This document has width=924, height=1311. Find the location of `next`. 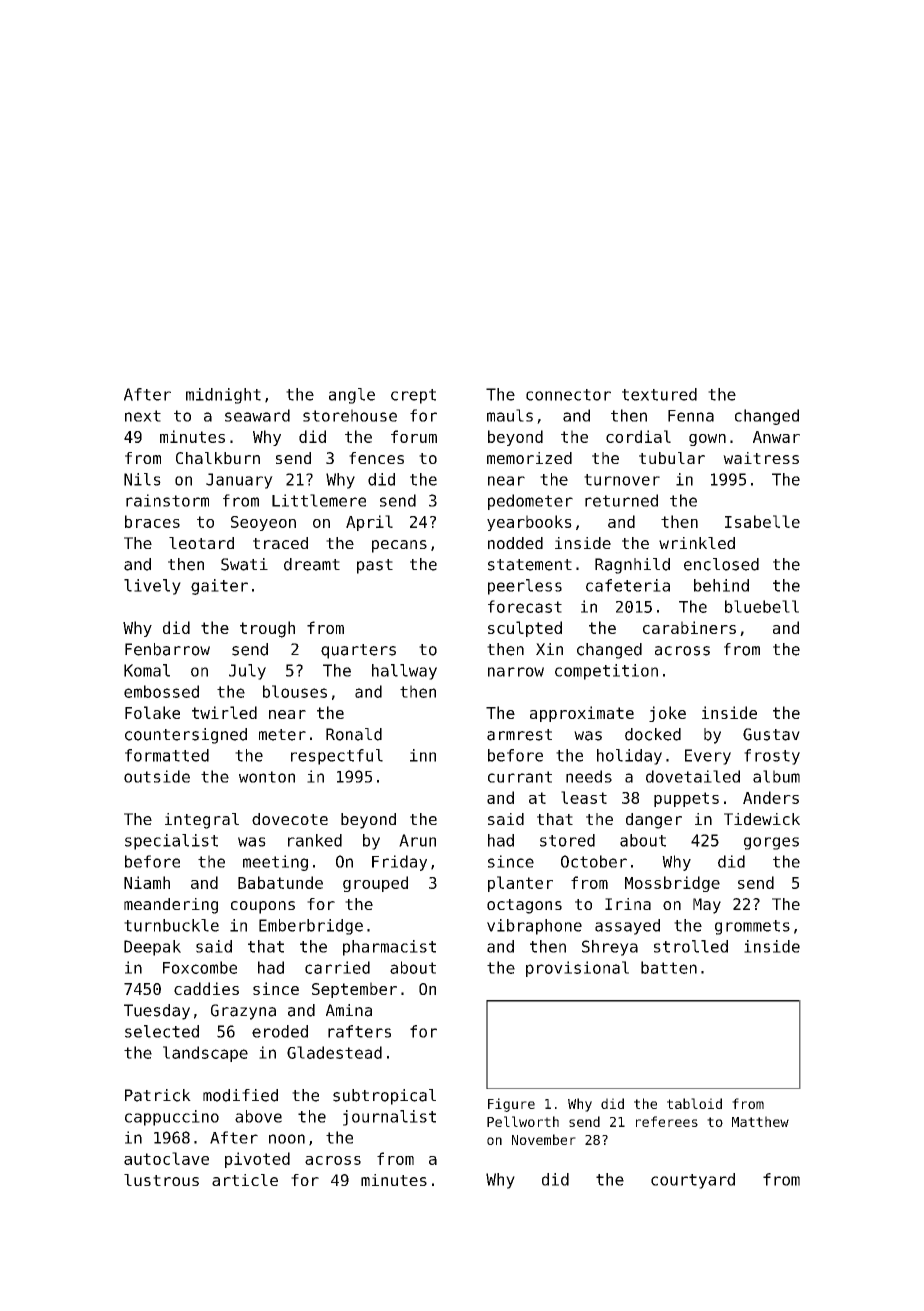

next is located at coordinates (143, 416).
